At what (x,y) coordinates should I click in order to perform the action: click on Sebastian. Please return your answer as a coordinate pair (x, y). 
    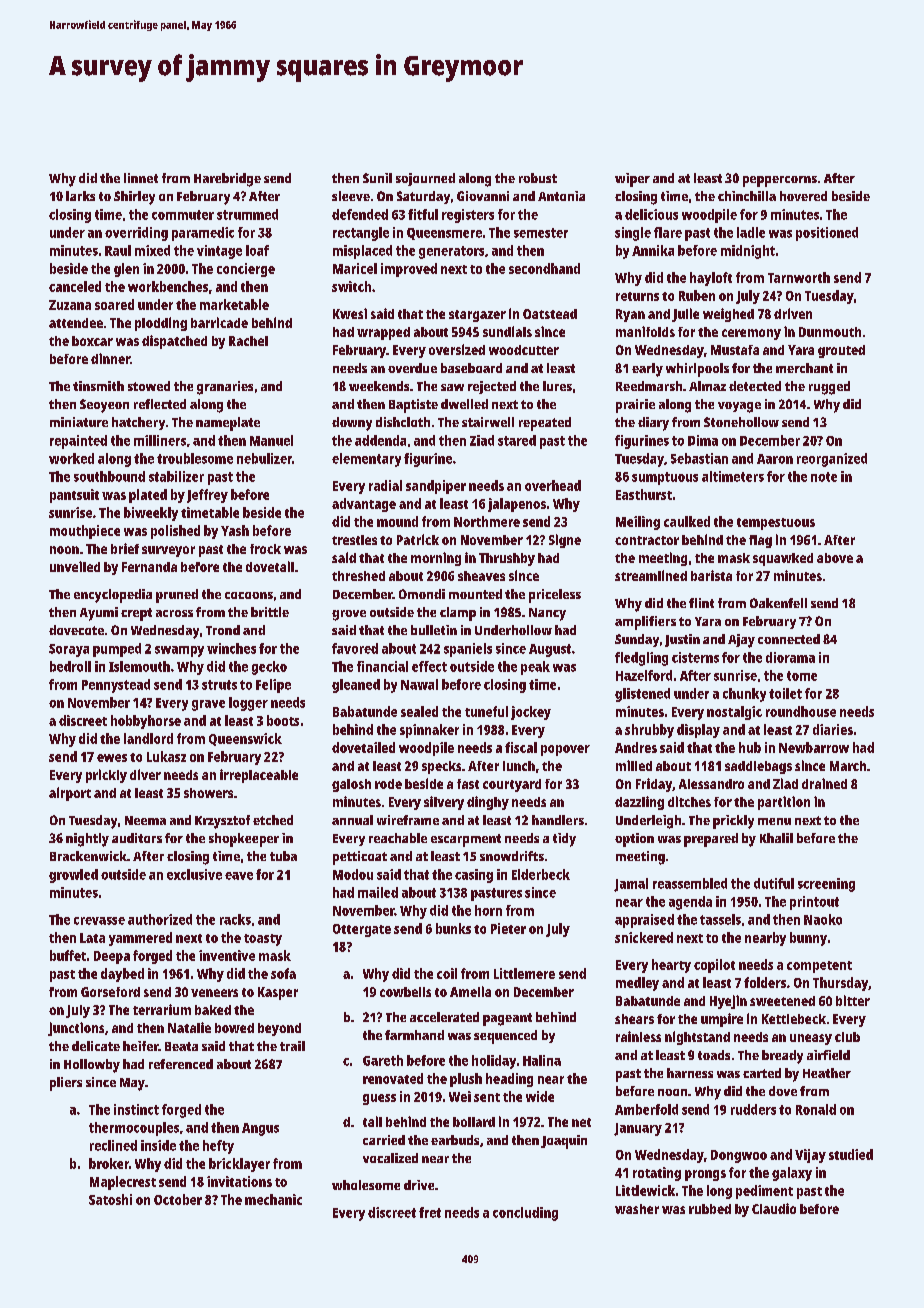
    Looking at the image, I should click on (699, 458).
